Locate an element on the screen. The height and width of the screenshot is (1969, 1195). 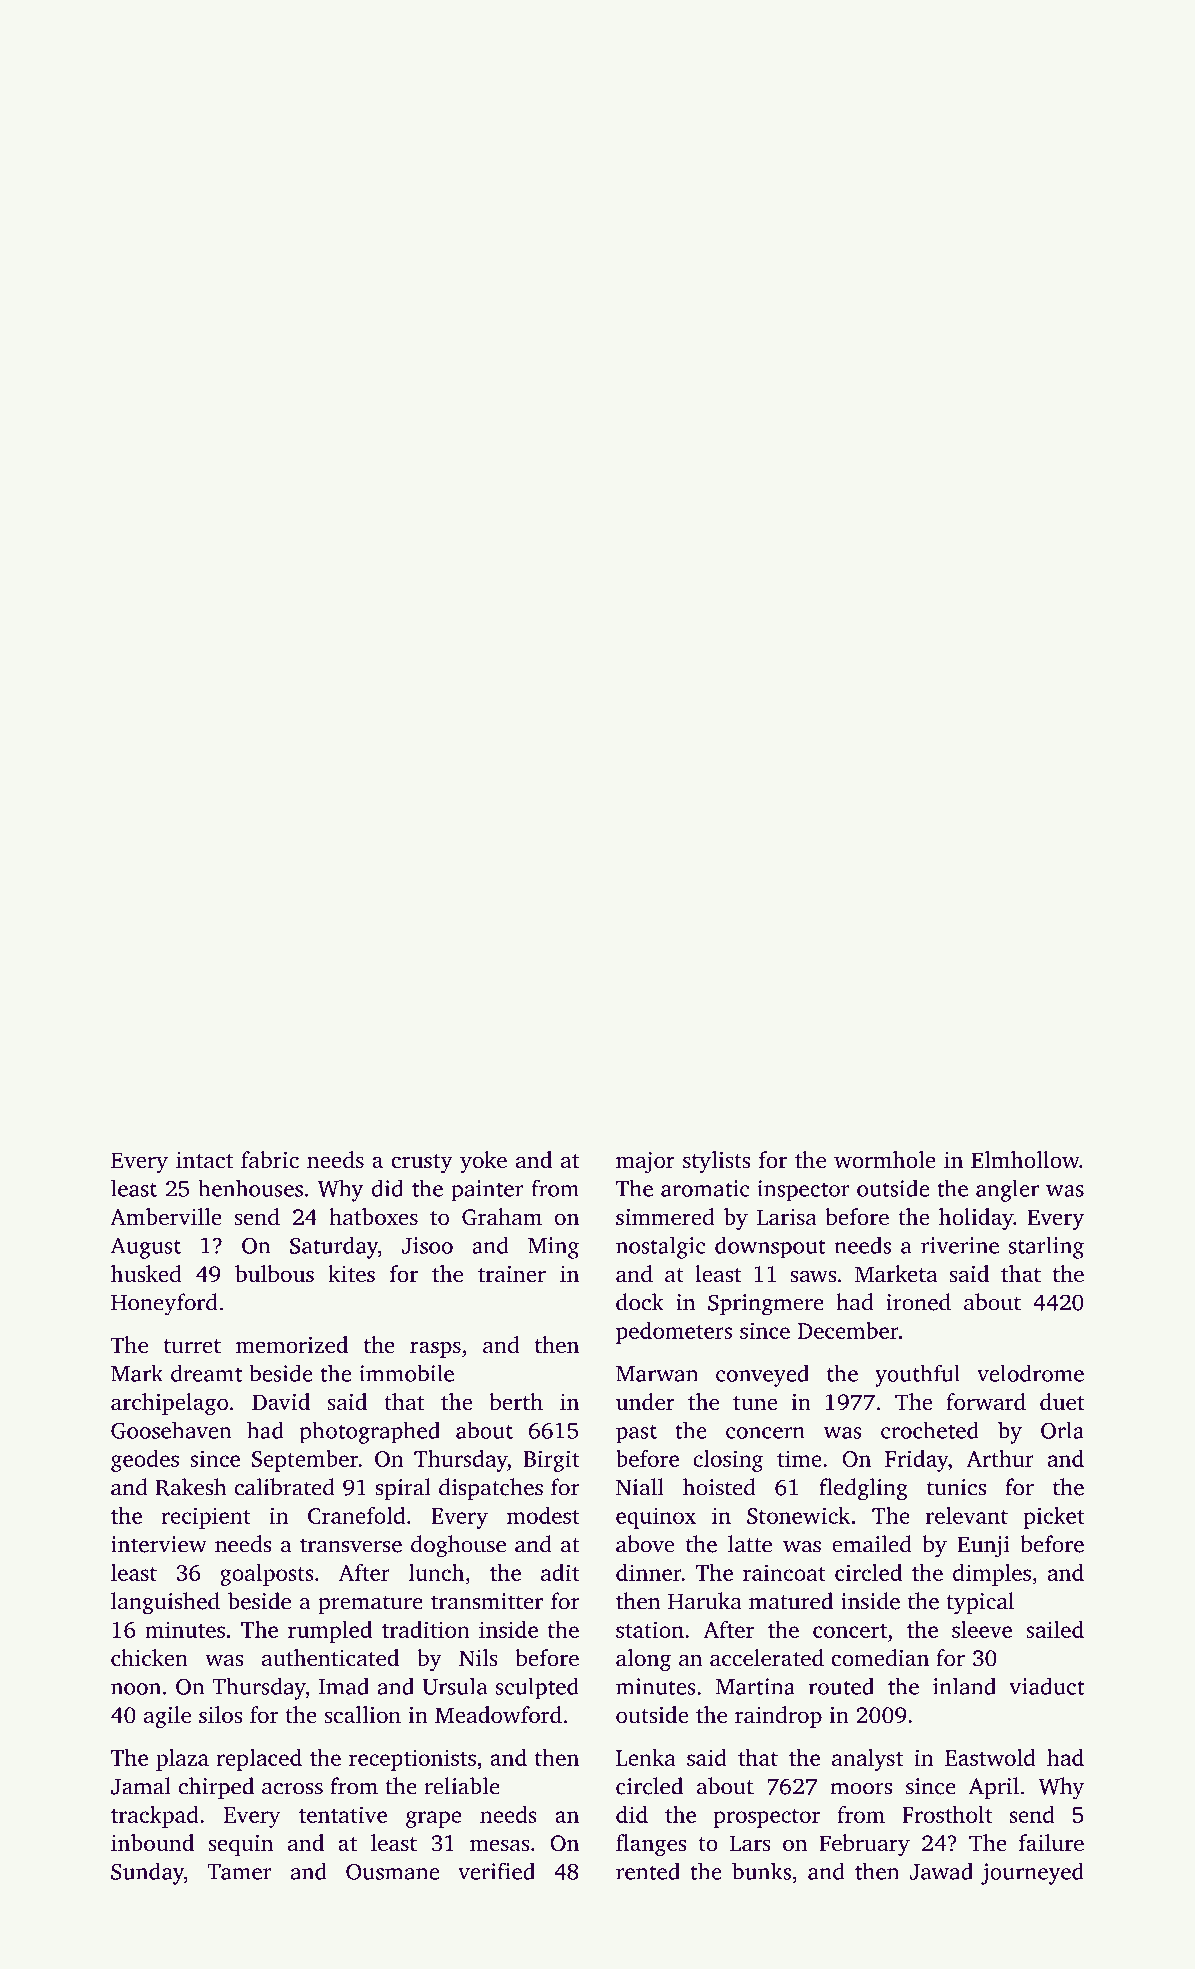
Rakesh is located at coordinates (191, 1487).
